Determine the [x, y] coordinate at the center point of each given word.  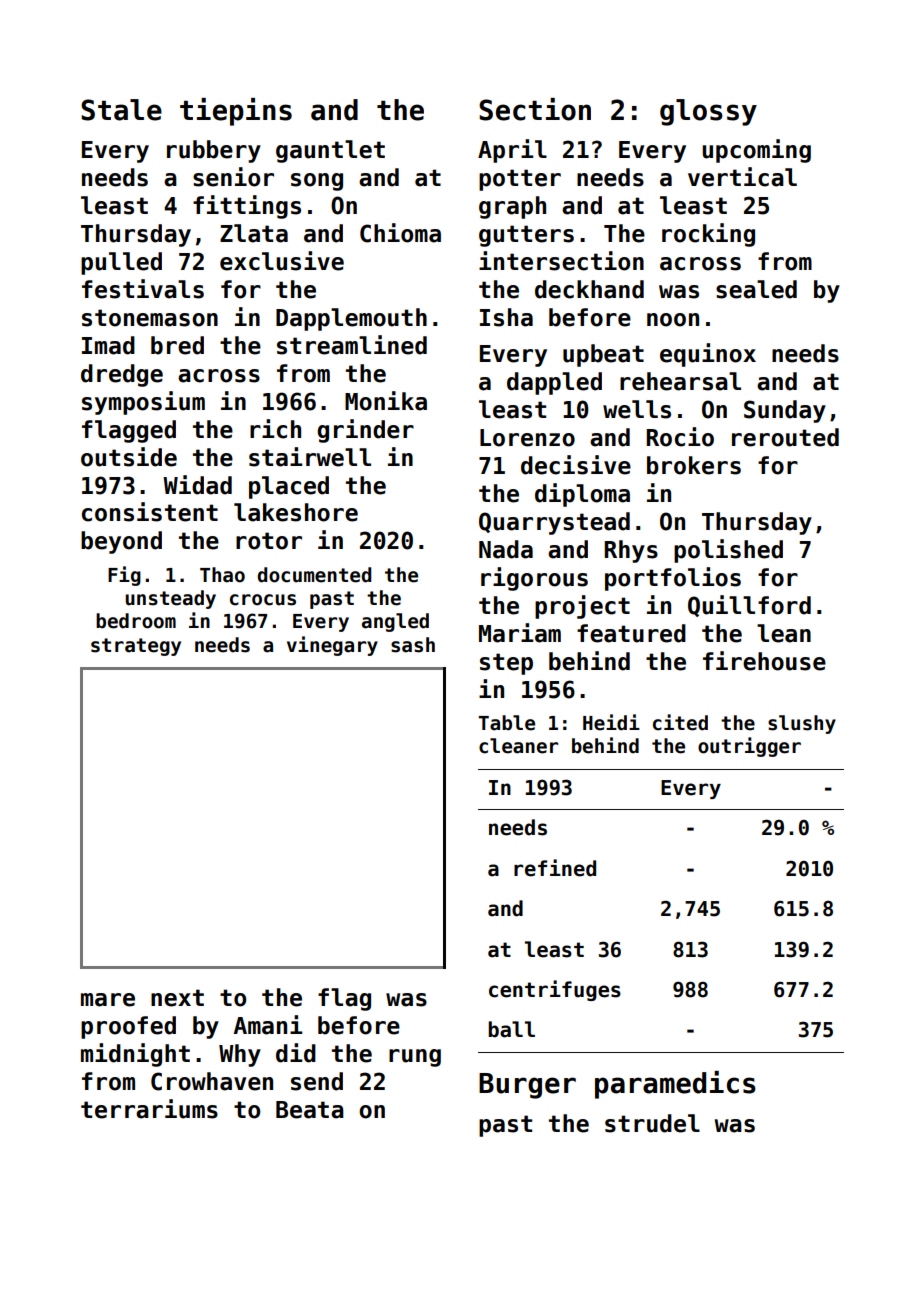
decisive [576, 465]
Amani [268, 1025]
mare [108, 1000]
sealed [756, 289]
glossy [708, 112]
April [512, 151]
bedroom [136, 621]
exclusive [282, 261]
